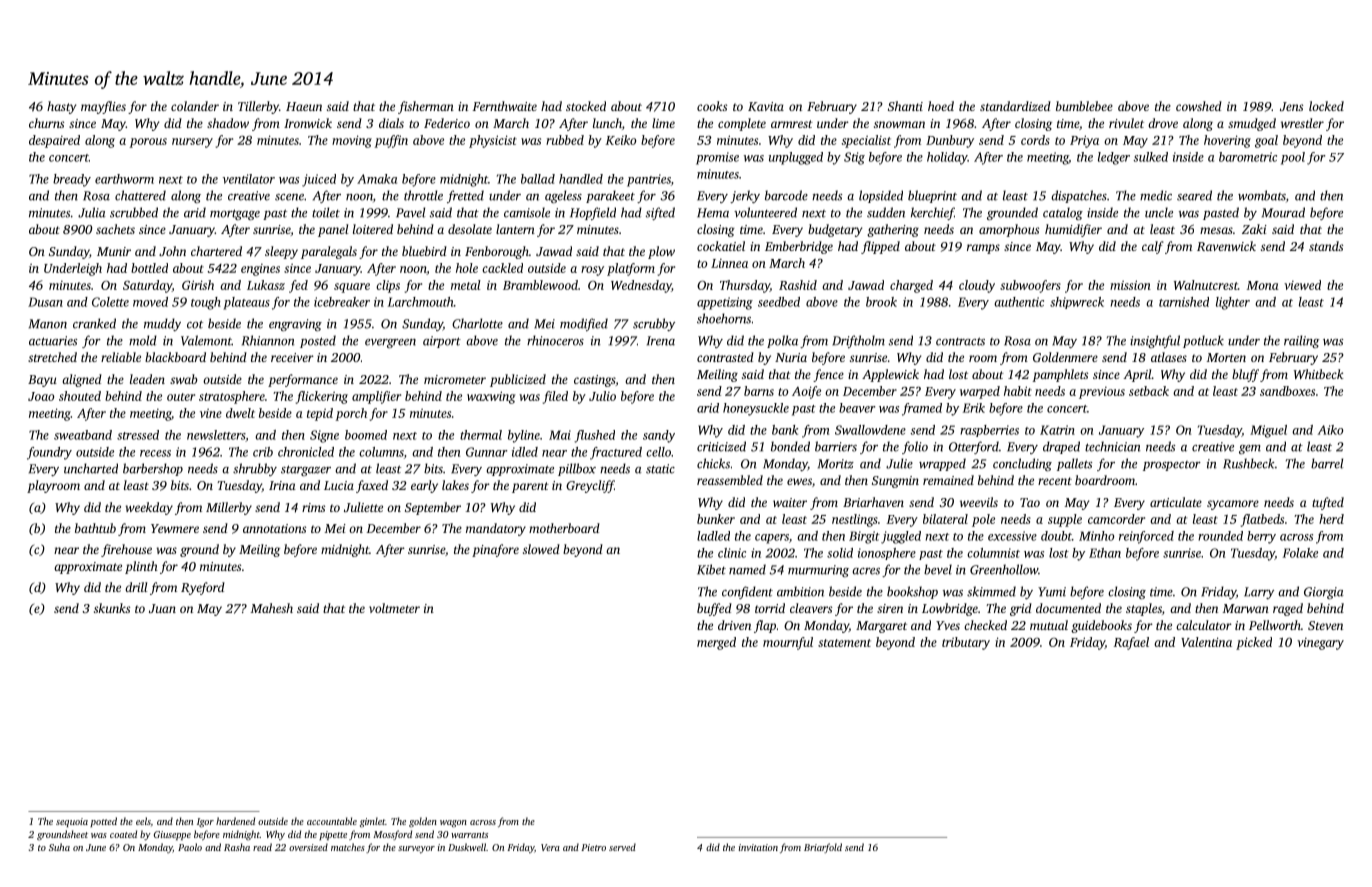 The height and width of the screenshot is (887, 1372). I want to click on invitation, so click(758, 847).
